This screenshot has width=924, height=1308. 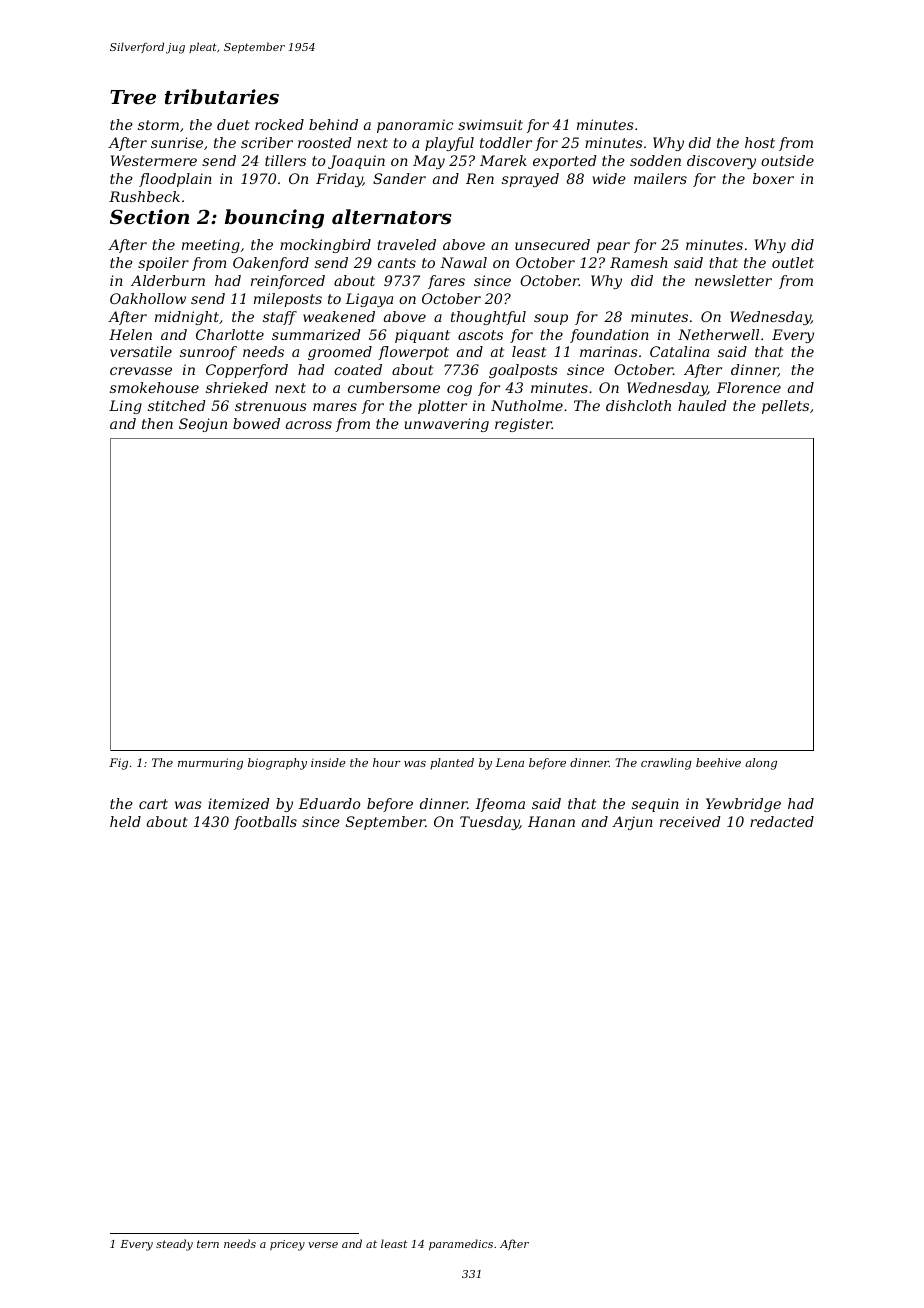 I want to click on outside, so click(x=787, y=160).
